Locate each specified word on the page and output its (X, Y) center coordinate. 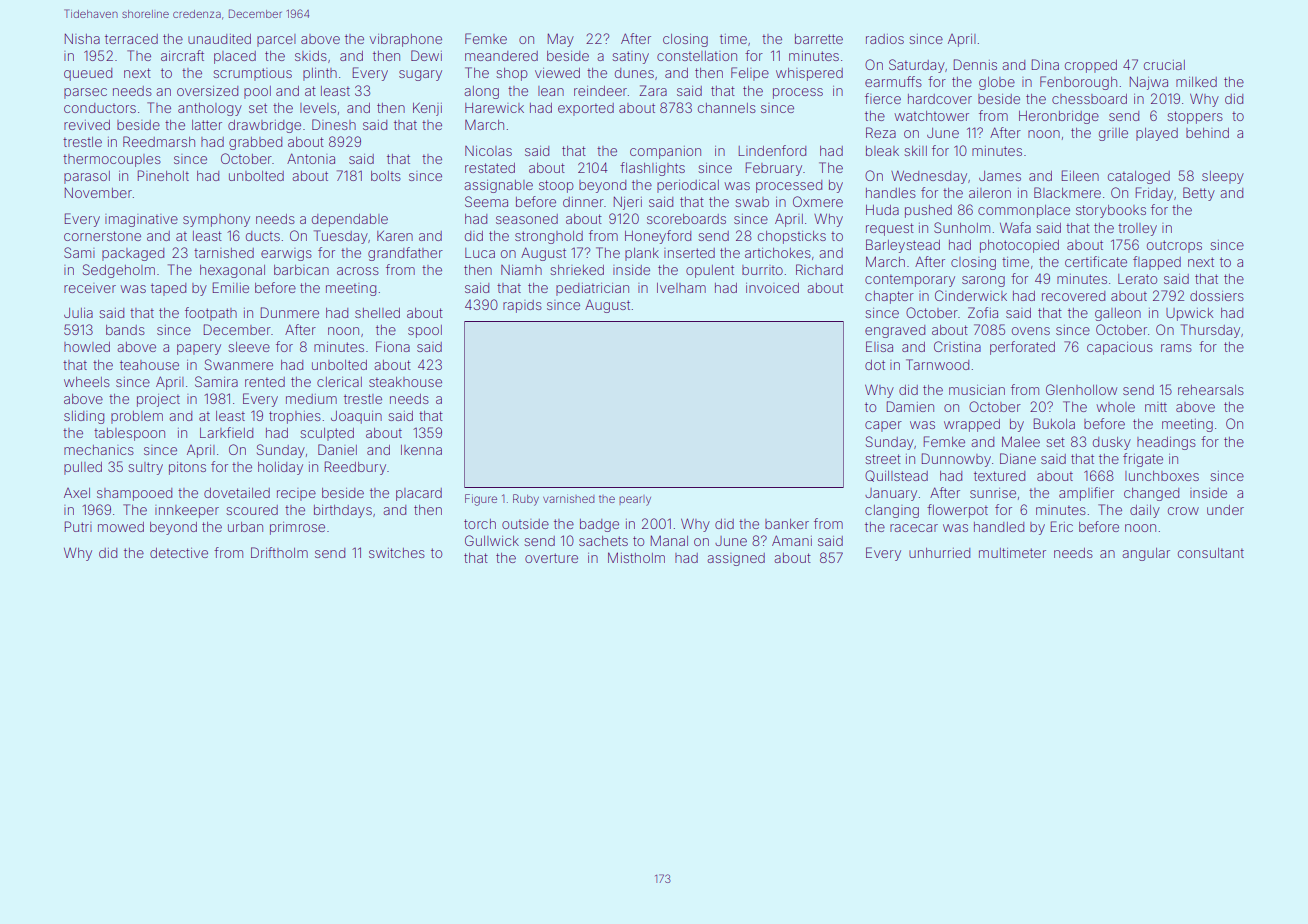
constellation (697, 56)
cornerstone (102, 236)
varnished (569, 498)
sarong (983, 281)
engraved (895, 331)
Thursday (1210, 331)
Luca (480, 253)
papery (199, 349)
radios (885, 39)
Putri (78, 526)
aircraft (182, 55)
